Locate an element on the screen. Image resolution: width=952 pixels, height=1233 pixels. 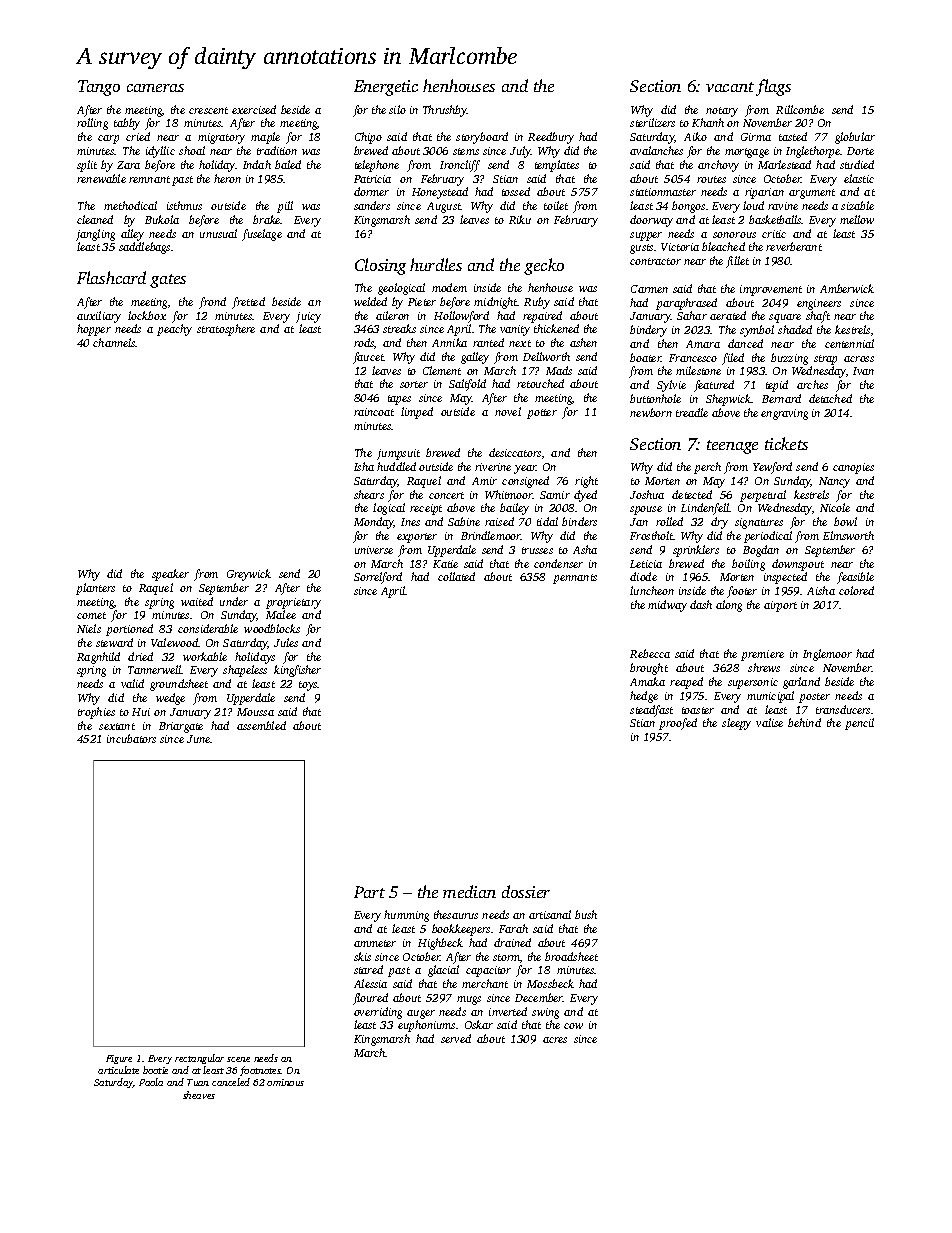
articulate is located at coordinates (118, 1070).
